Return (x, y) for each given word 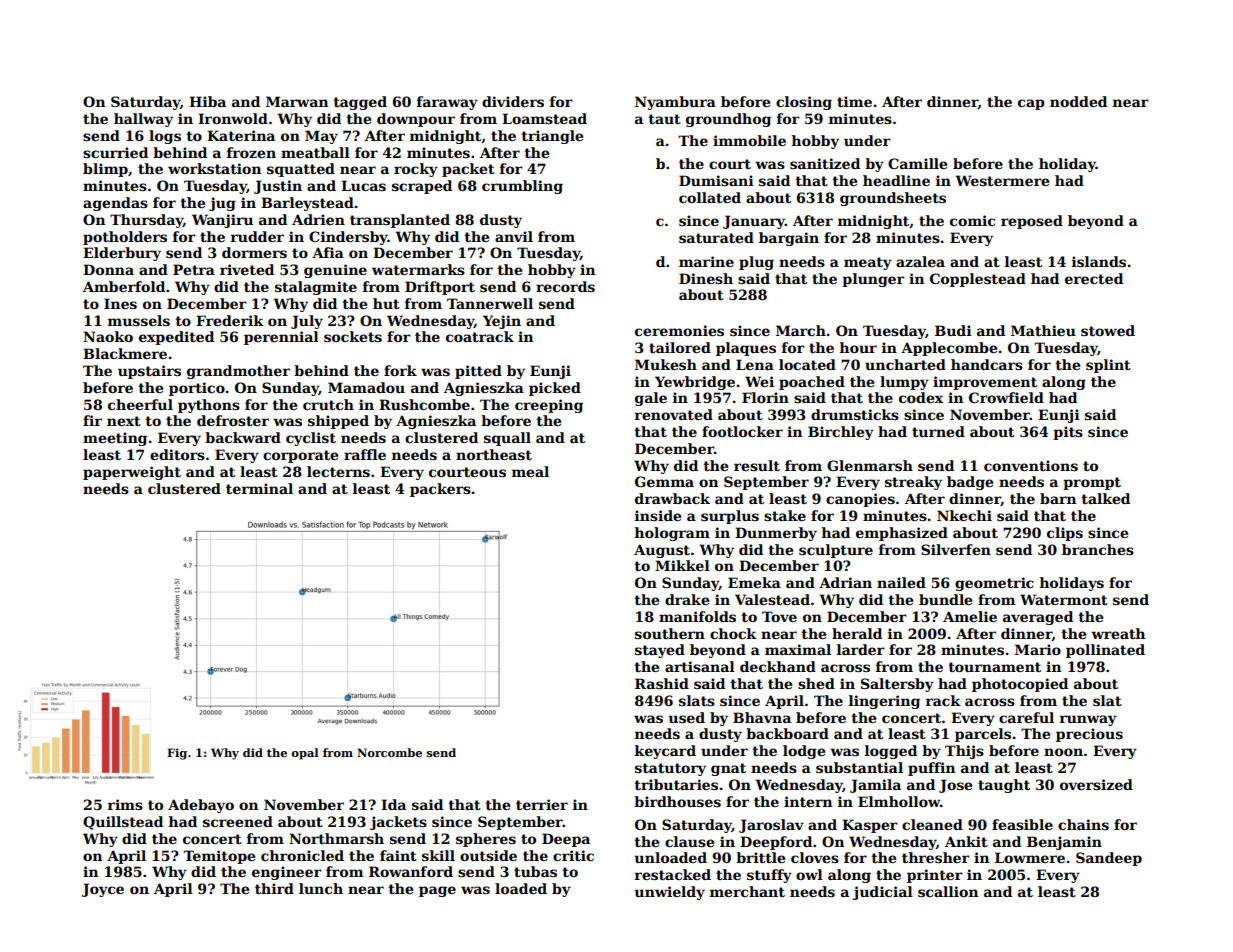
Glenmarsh (870, 465)
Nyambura (675, 103)
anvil (514, 236)
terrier (542, 804)
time (854, 101)
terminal (259, 488)
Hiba (207, 101)
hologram (672, 534)
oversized (1096, 784)
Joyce (103, 890)
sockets (353, 336)
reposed (1032, 222)
